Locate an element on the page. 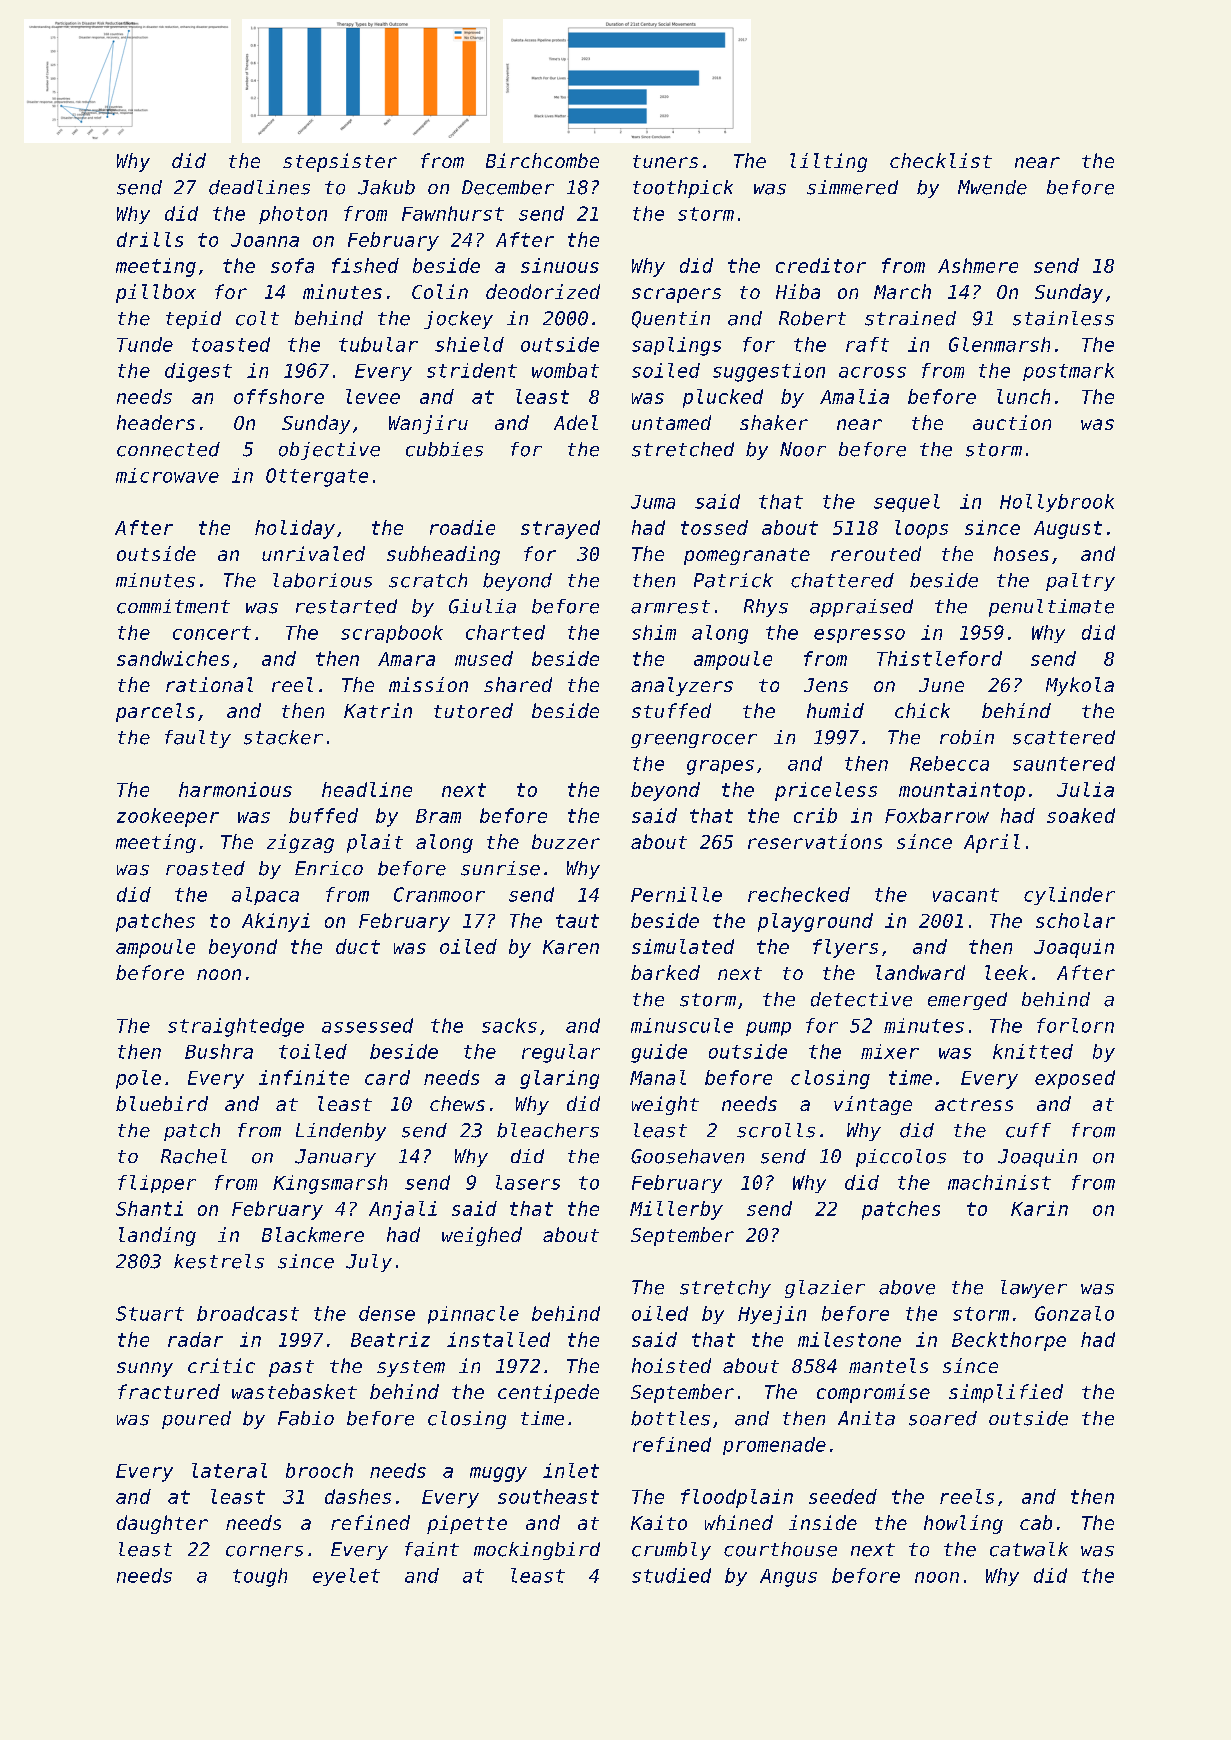 Image resolution: width=1231 pixels, height=1740 pixels. drills is located at coordinates (150, 239).
